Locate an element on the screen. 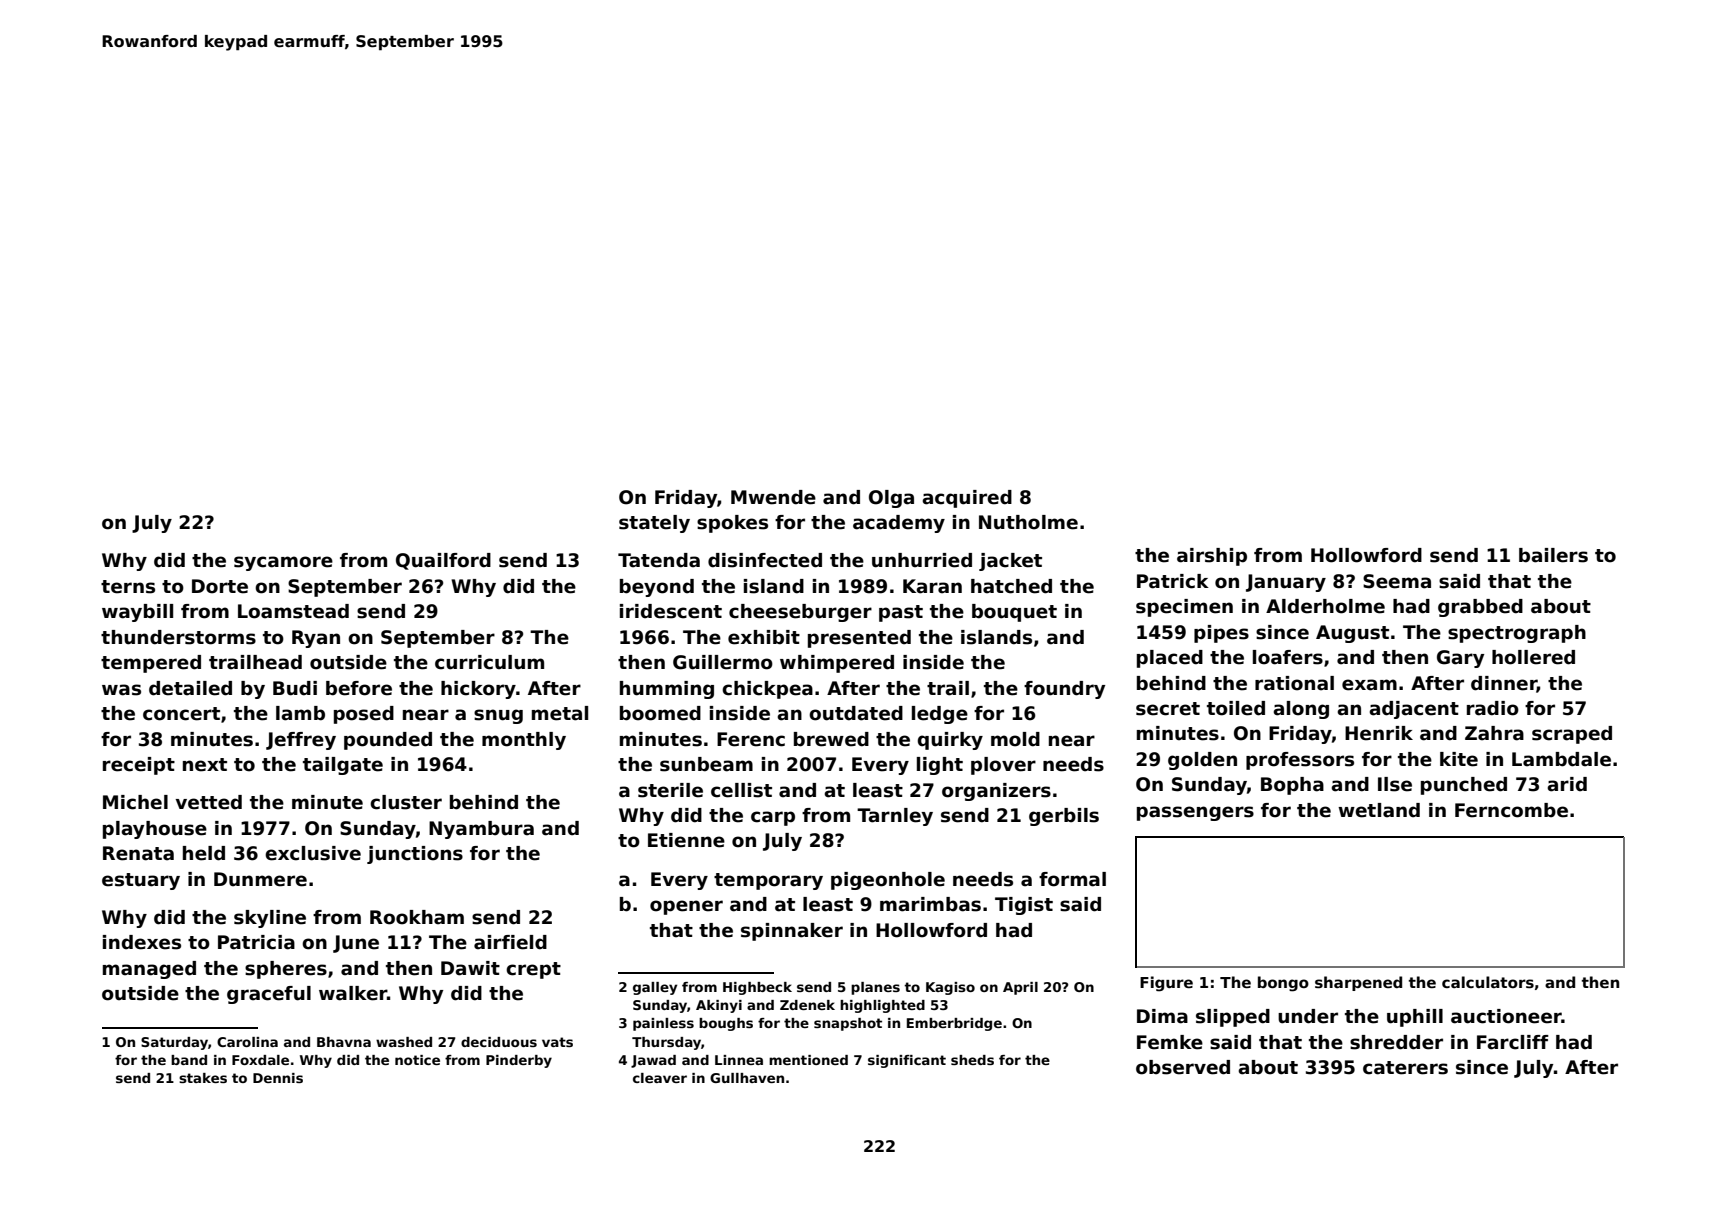 This screenshot has width=1726, height=1220. band is located at coordinates (189, 1060).
